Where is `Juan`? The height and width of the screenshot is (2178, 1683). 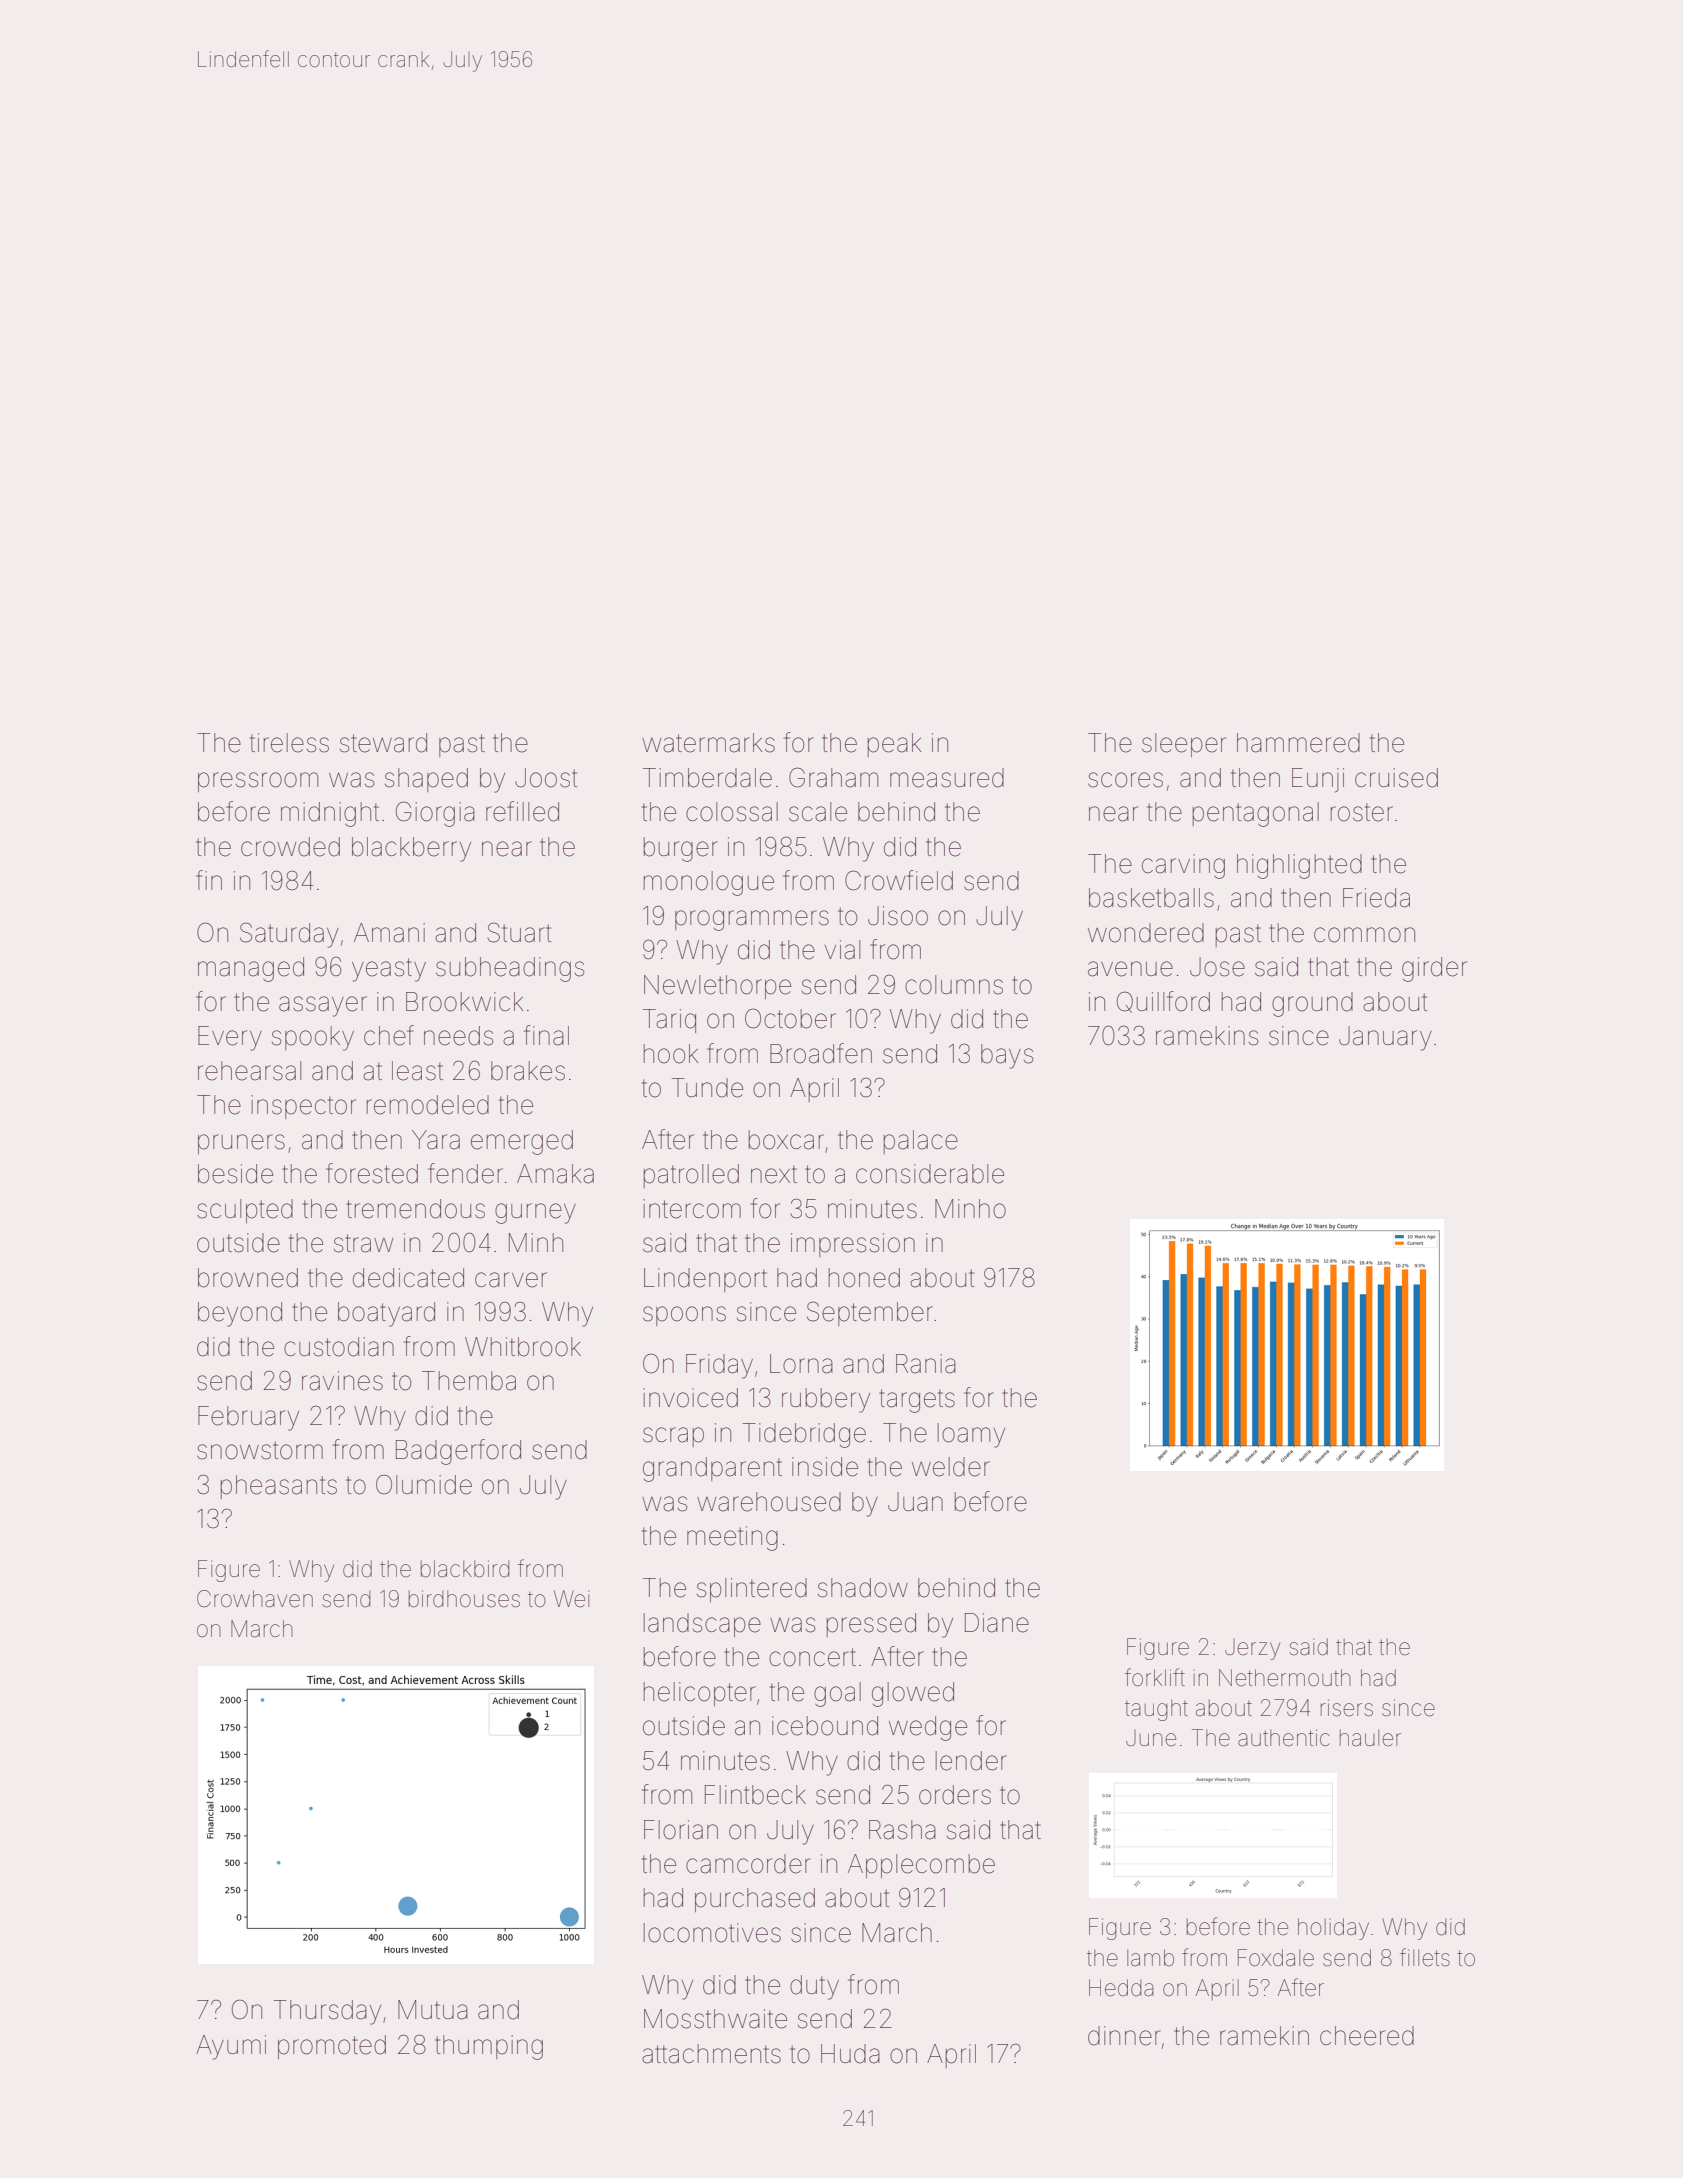 Juan is located at coordinates (915, 1502).
